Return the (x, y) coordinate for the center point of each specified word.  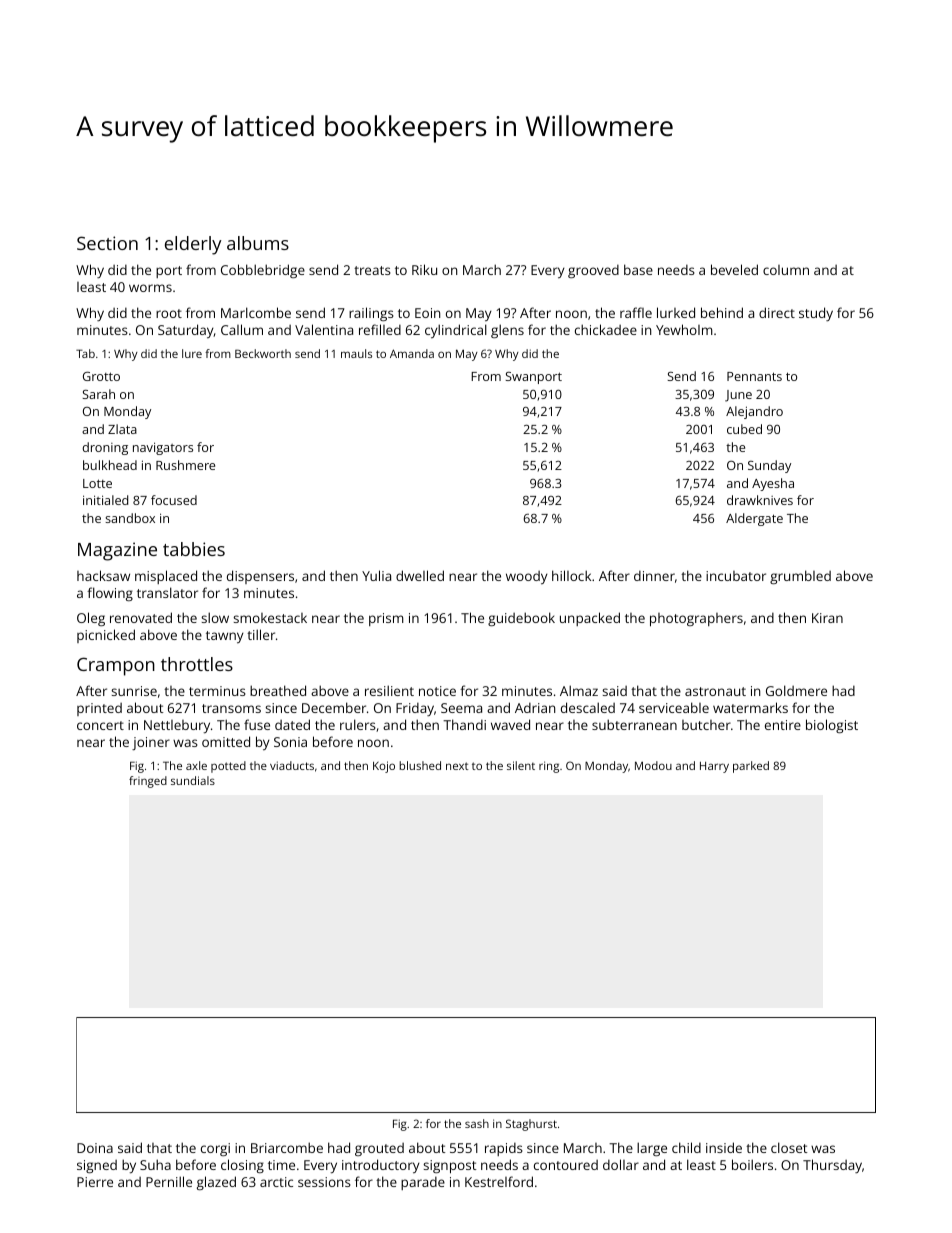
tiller (261, 634)
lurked (676, 312)
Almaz (579, 690)
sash (477, 1123)
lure (192, 353)
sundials (193, 780)
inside (724, 1147)
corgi (215, 1149)
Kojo (384, 767)
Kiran (827, 618)
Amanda (412, 353)
